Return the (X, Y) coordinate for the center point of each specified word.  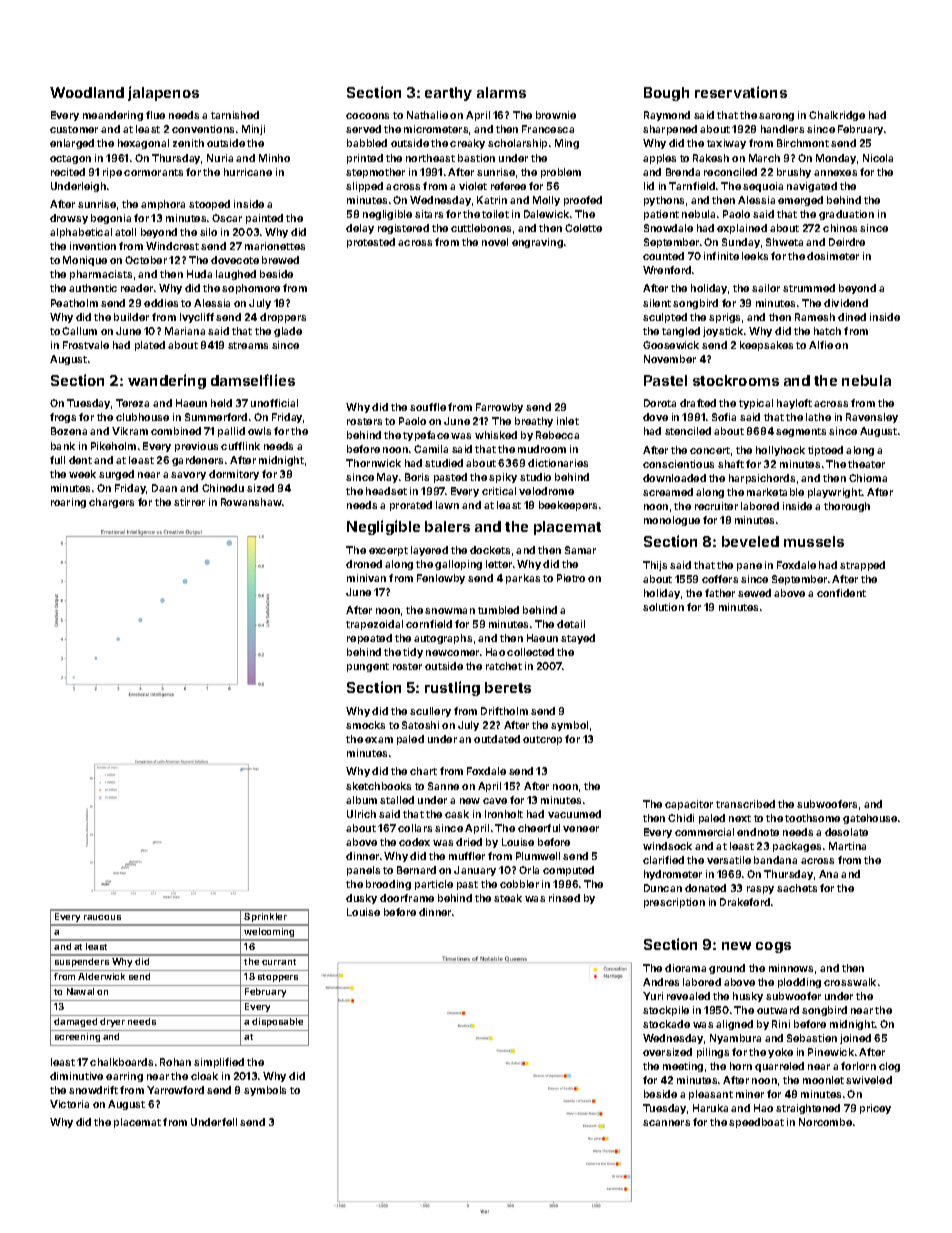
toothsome (812, 818)
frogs (63, 418)
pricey (875, 1109)
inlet (568, 421)
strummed (809, 288)
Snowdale (668, 228)
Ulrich (361, 814)
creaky (467, 144)
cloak (204, 1076)
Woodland (87, 92)
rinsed (564, 898)
